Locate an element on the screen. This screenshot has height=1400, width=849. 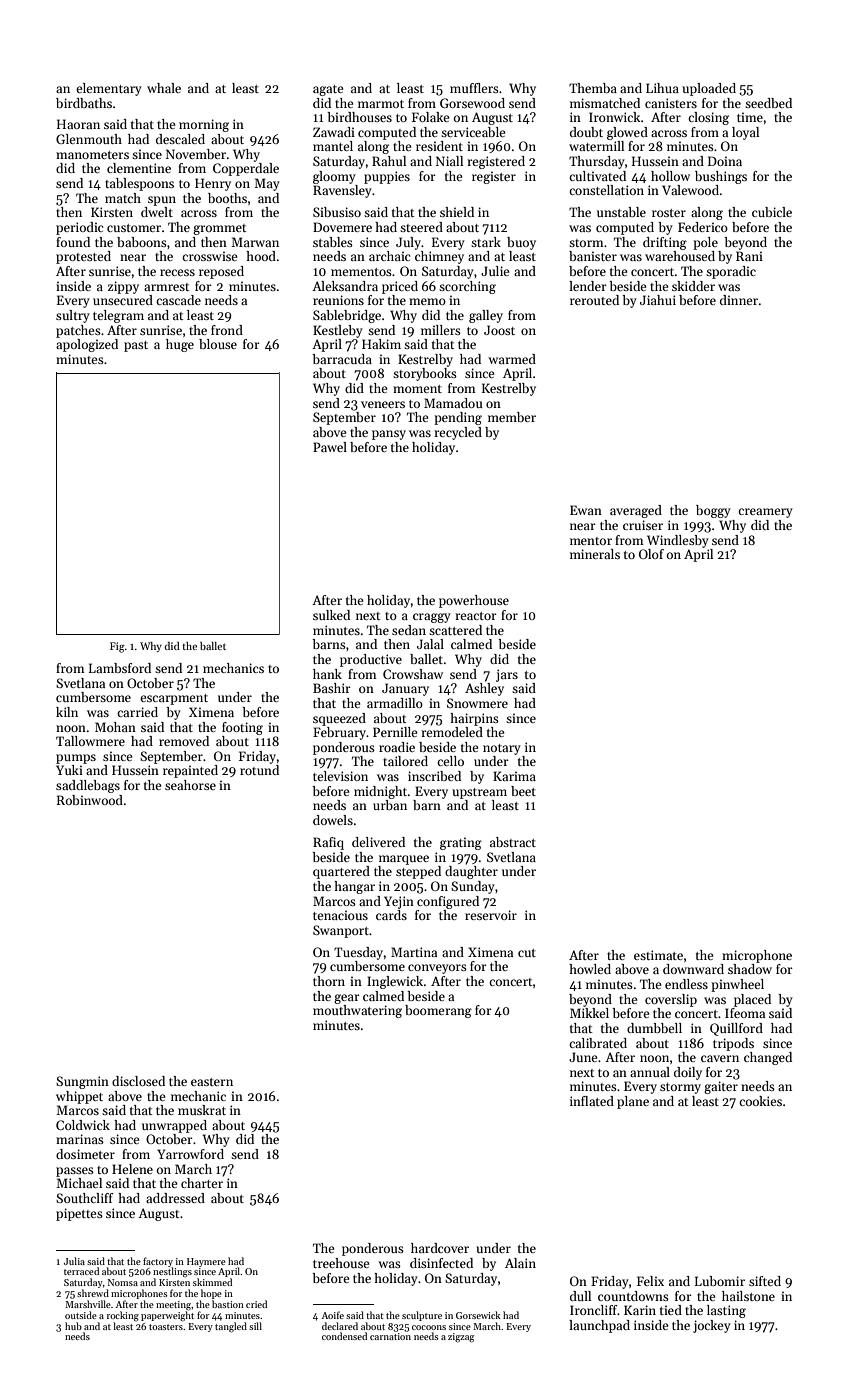
Joost is located at coordinates (499, 330).
